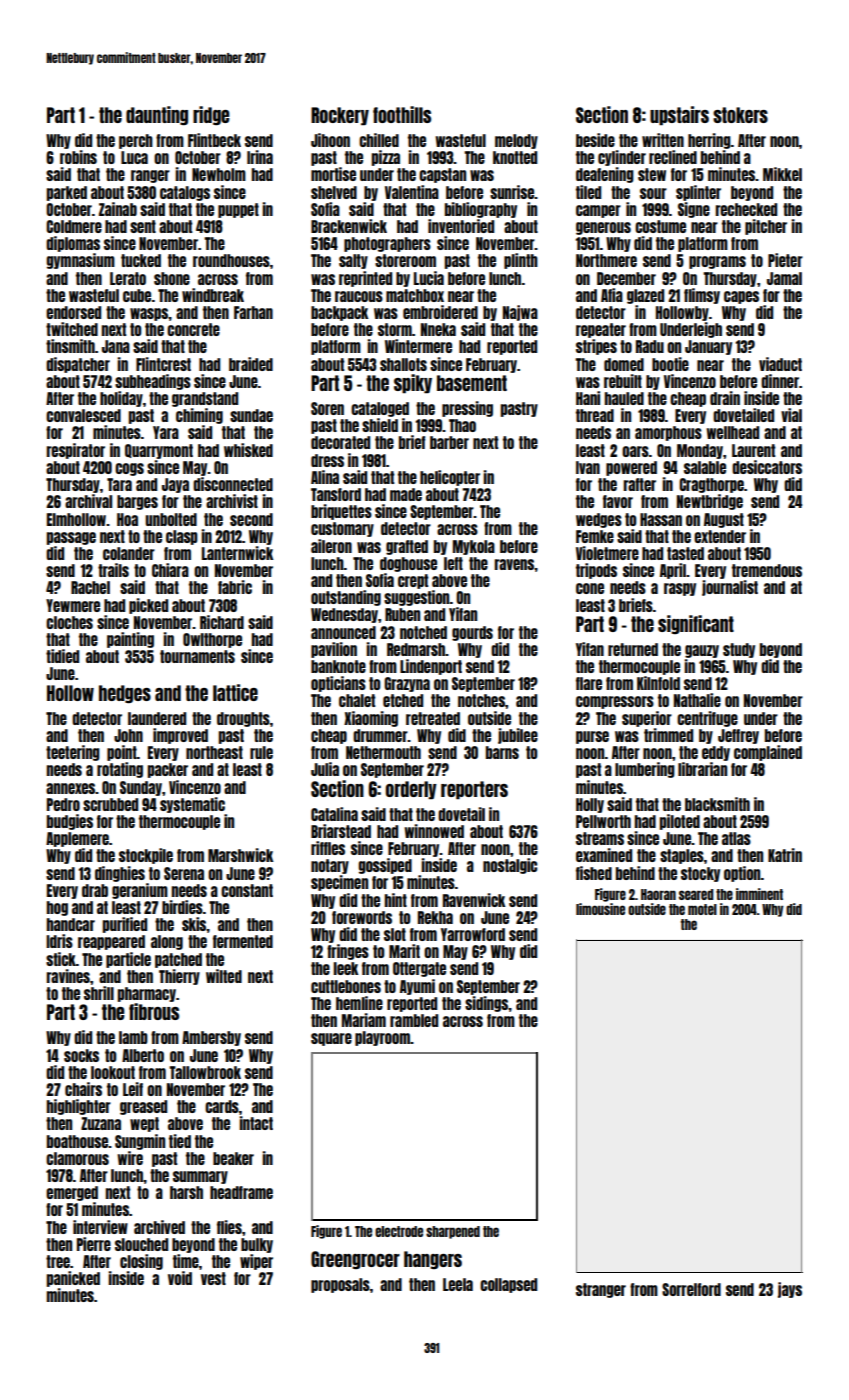 This document has width=849, height=1400. What do you see at coordinates (73, 244) in the document?
I see `diplomas` at bounding box center [73, 244].
